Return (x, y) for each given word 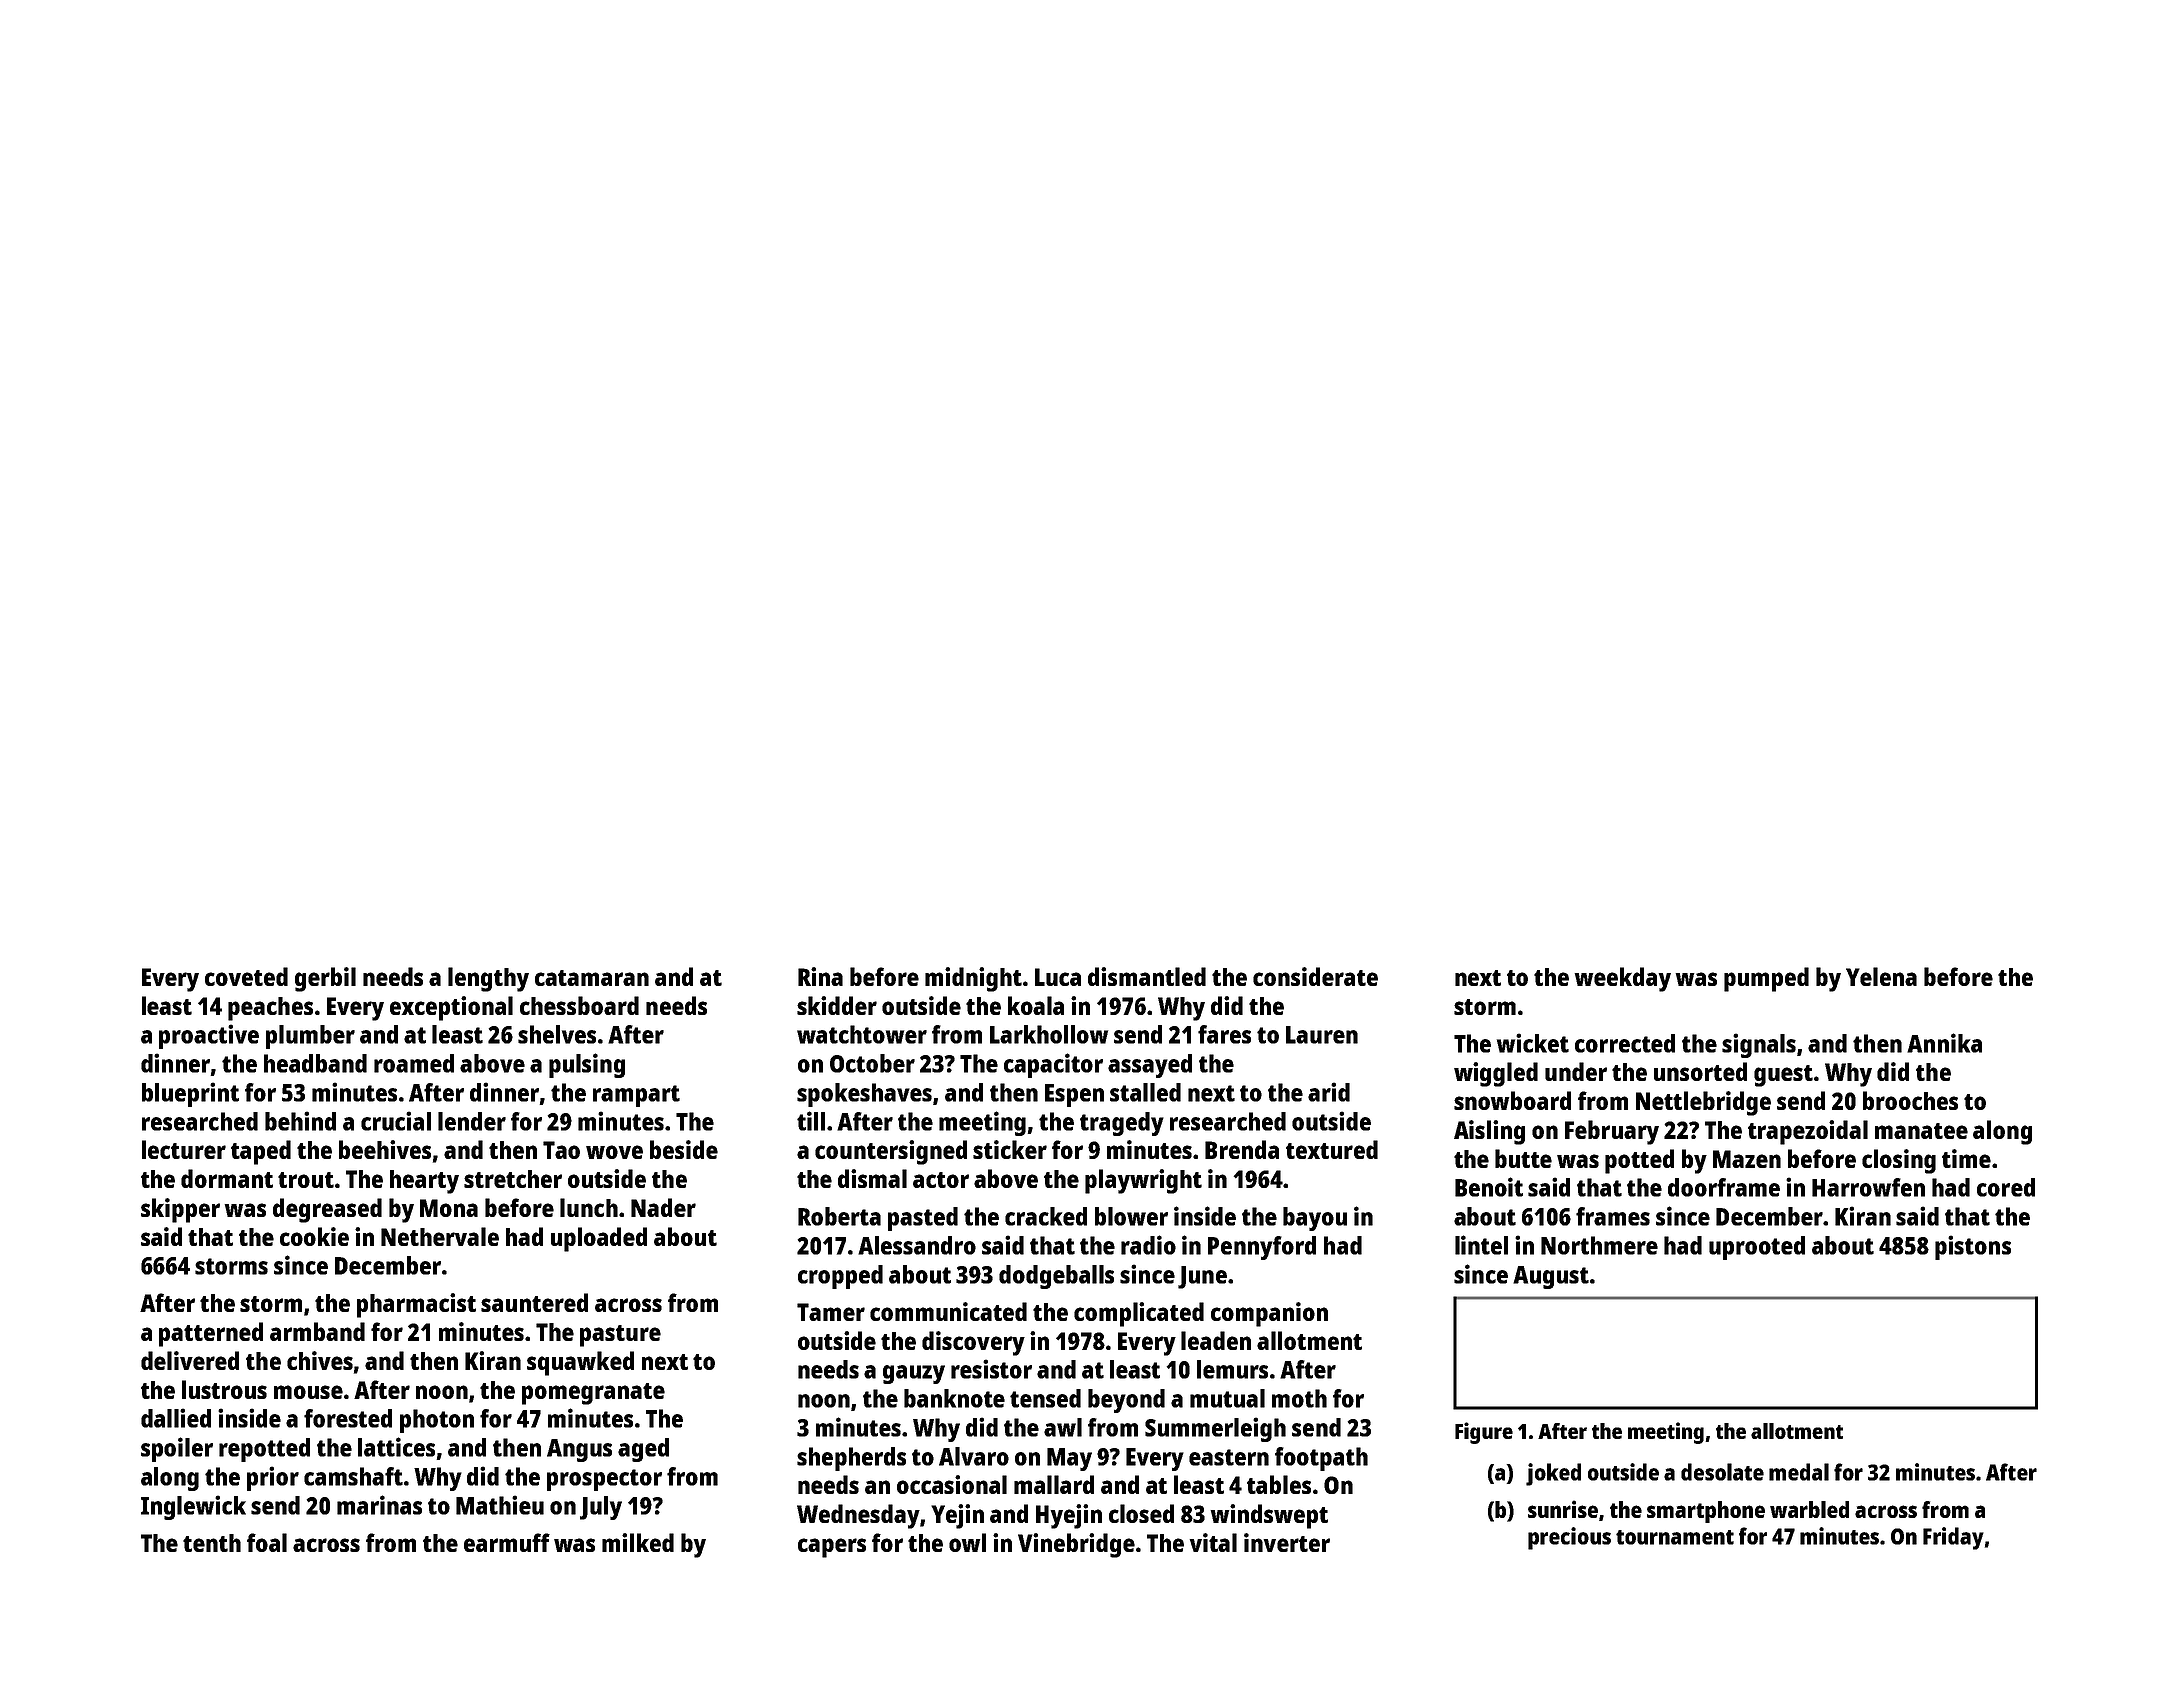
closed (1141, 1513)
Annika (1944, 1043)
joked (1553, 1474)
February (1612, 1132)
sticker (1010, 1149)
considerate (1315, 976)
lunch (589, 1207)
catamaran (592, 978)
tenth (212, 1543)
